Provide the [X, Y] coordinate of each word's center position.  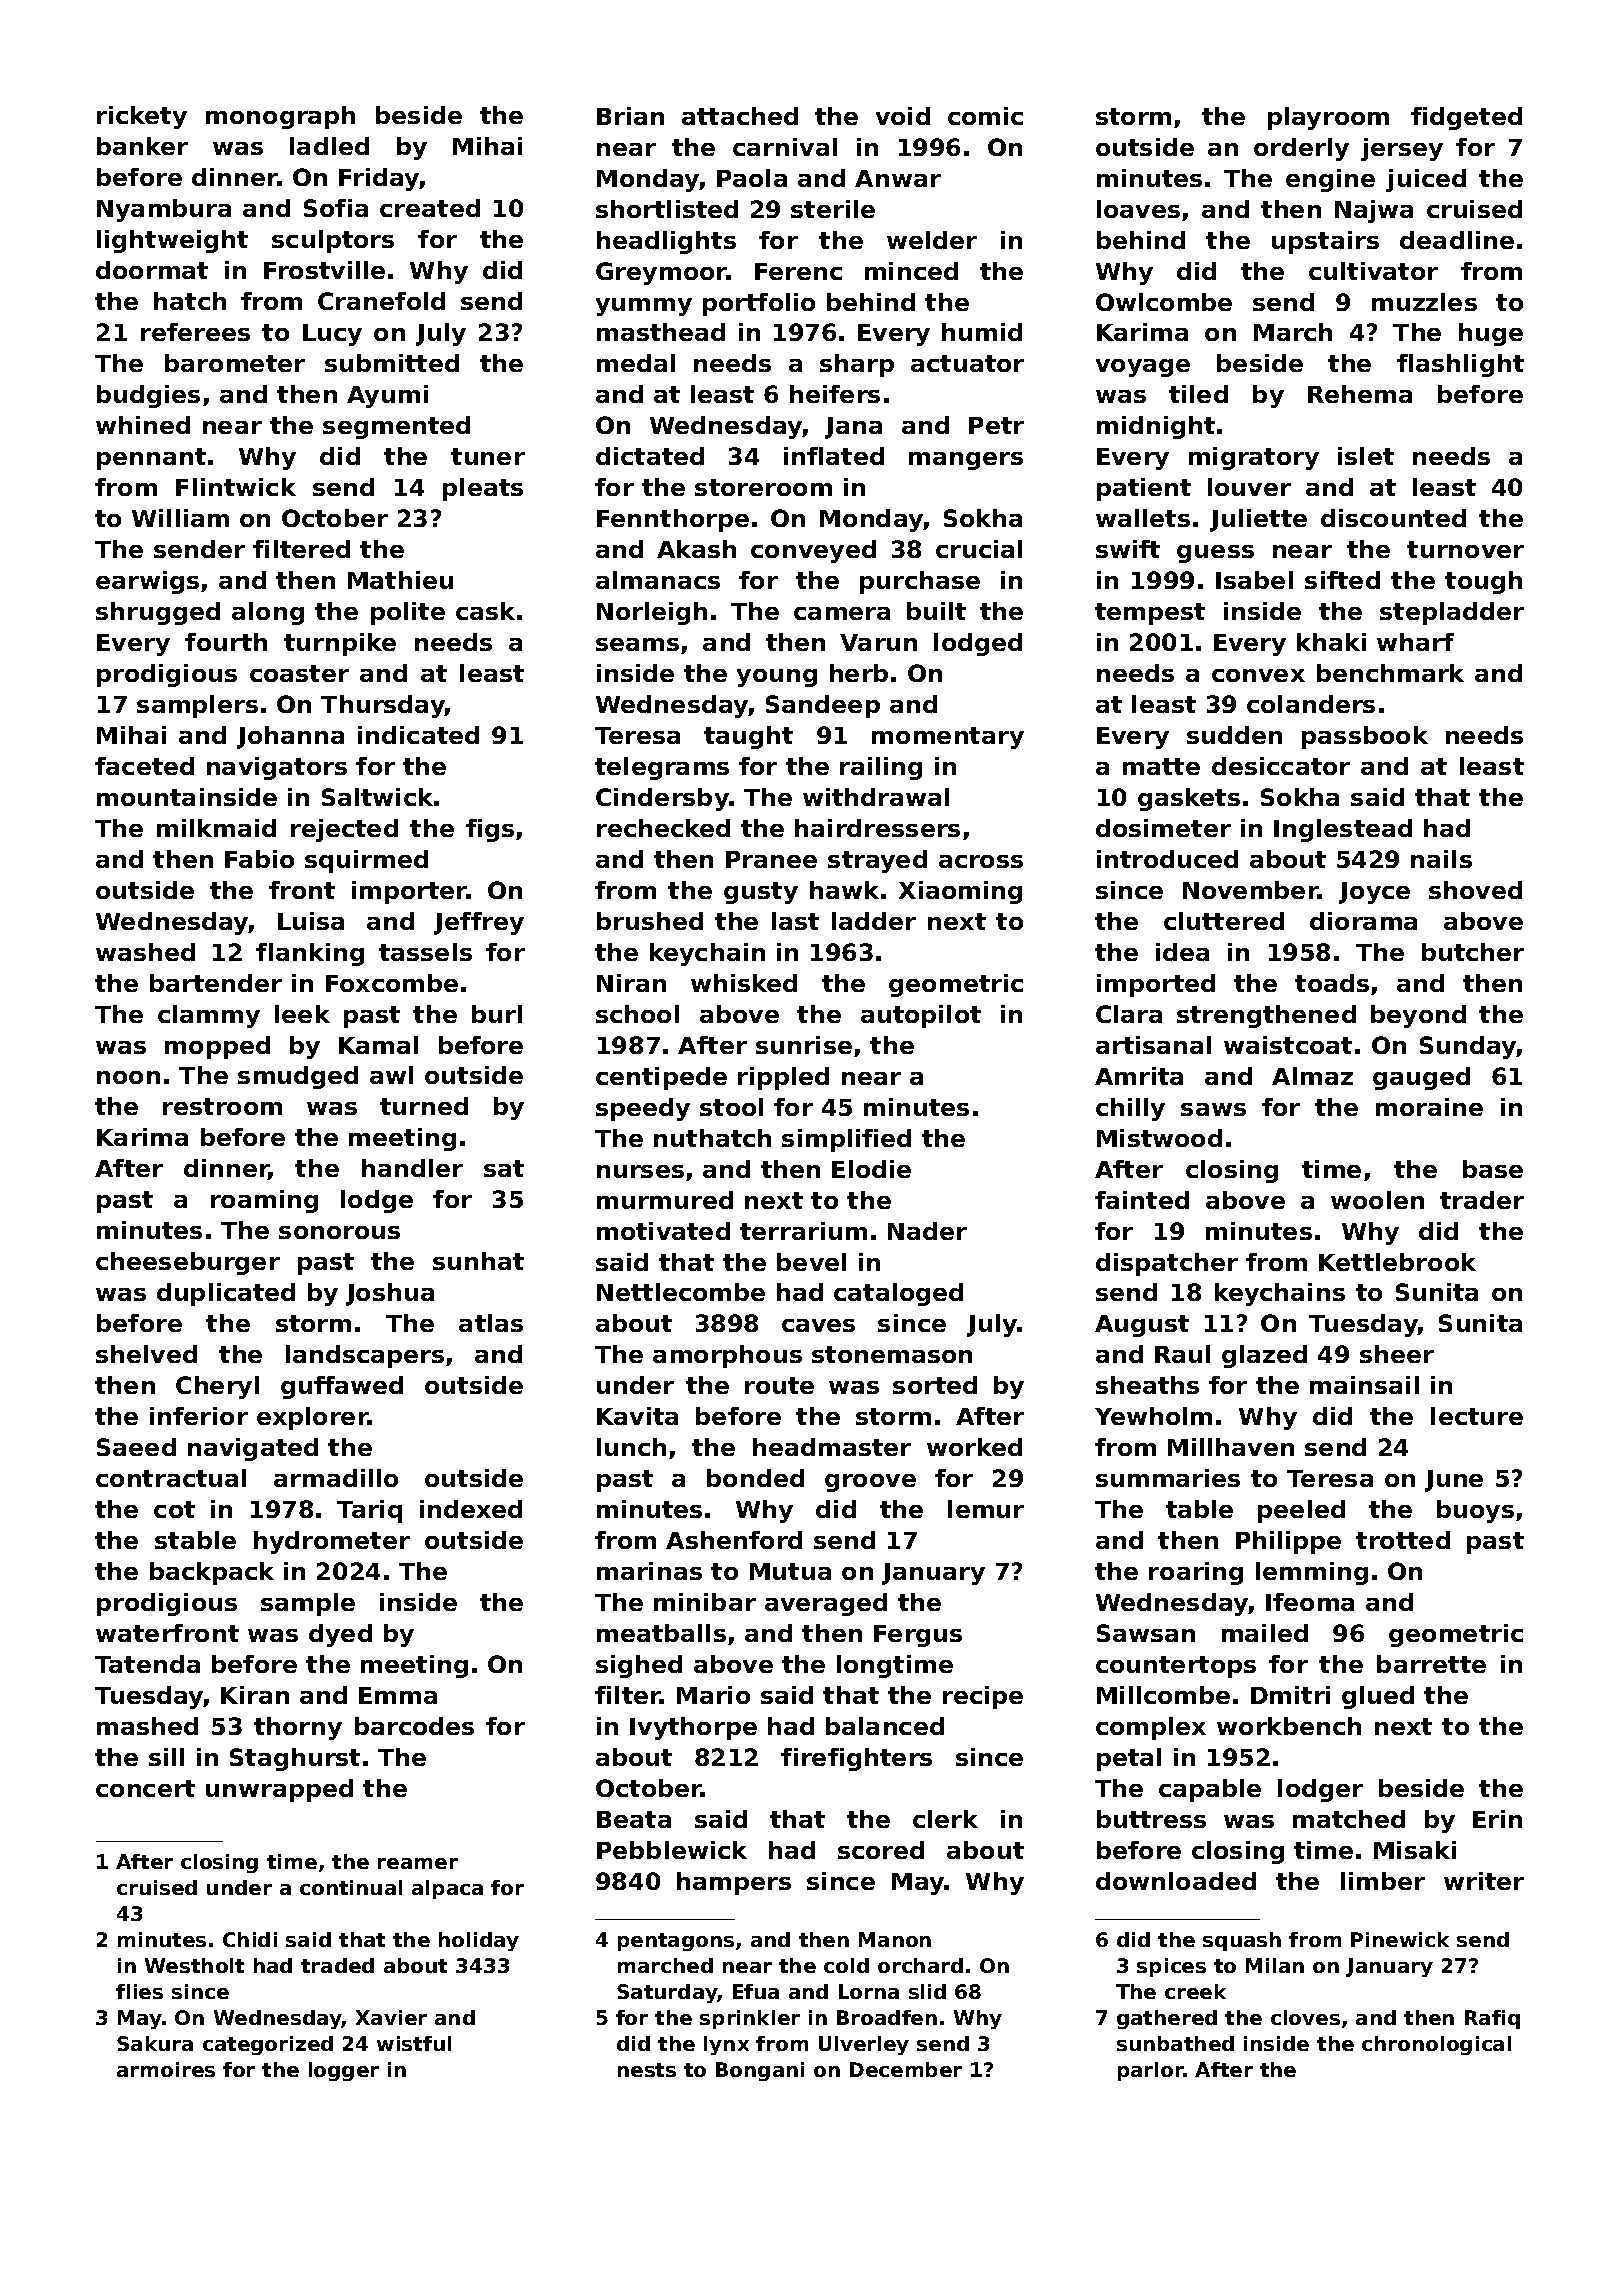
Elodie [871, 1169]
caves [818, 1325]
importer [409, 892]
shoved [1475, 890]
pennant [151, 459]
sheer [1397, 1354]
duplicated [226, 1294]
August [1142, 1326]
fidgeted [1466, 118]
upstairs [1325, 242]
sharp [857, 365]
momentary [948, 738]
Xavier [391, 2017]
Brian [630, 116]
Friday [379, 179]
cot [174, 1509]
